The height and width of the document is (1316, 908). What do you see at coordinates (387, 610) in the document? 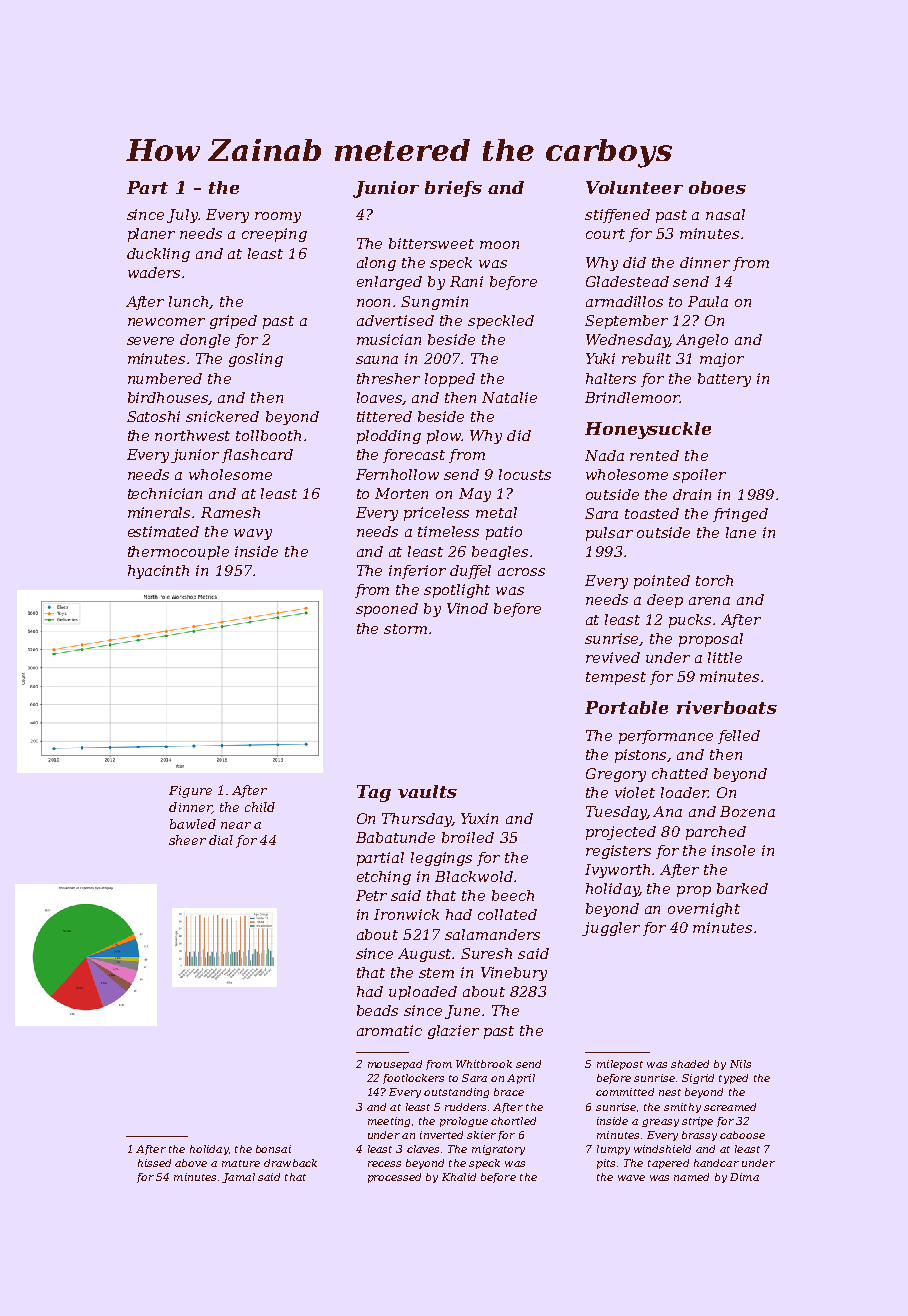
I see `spooned` at bounding box center [387, 610].
